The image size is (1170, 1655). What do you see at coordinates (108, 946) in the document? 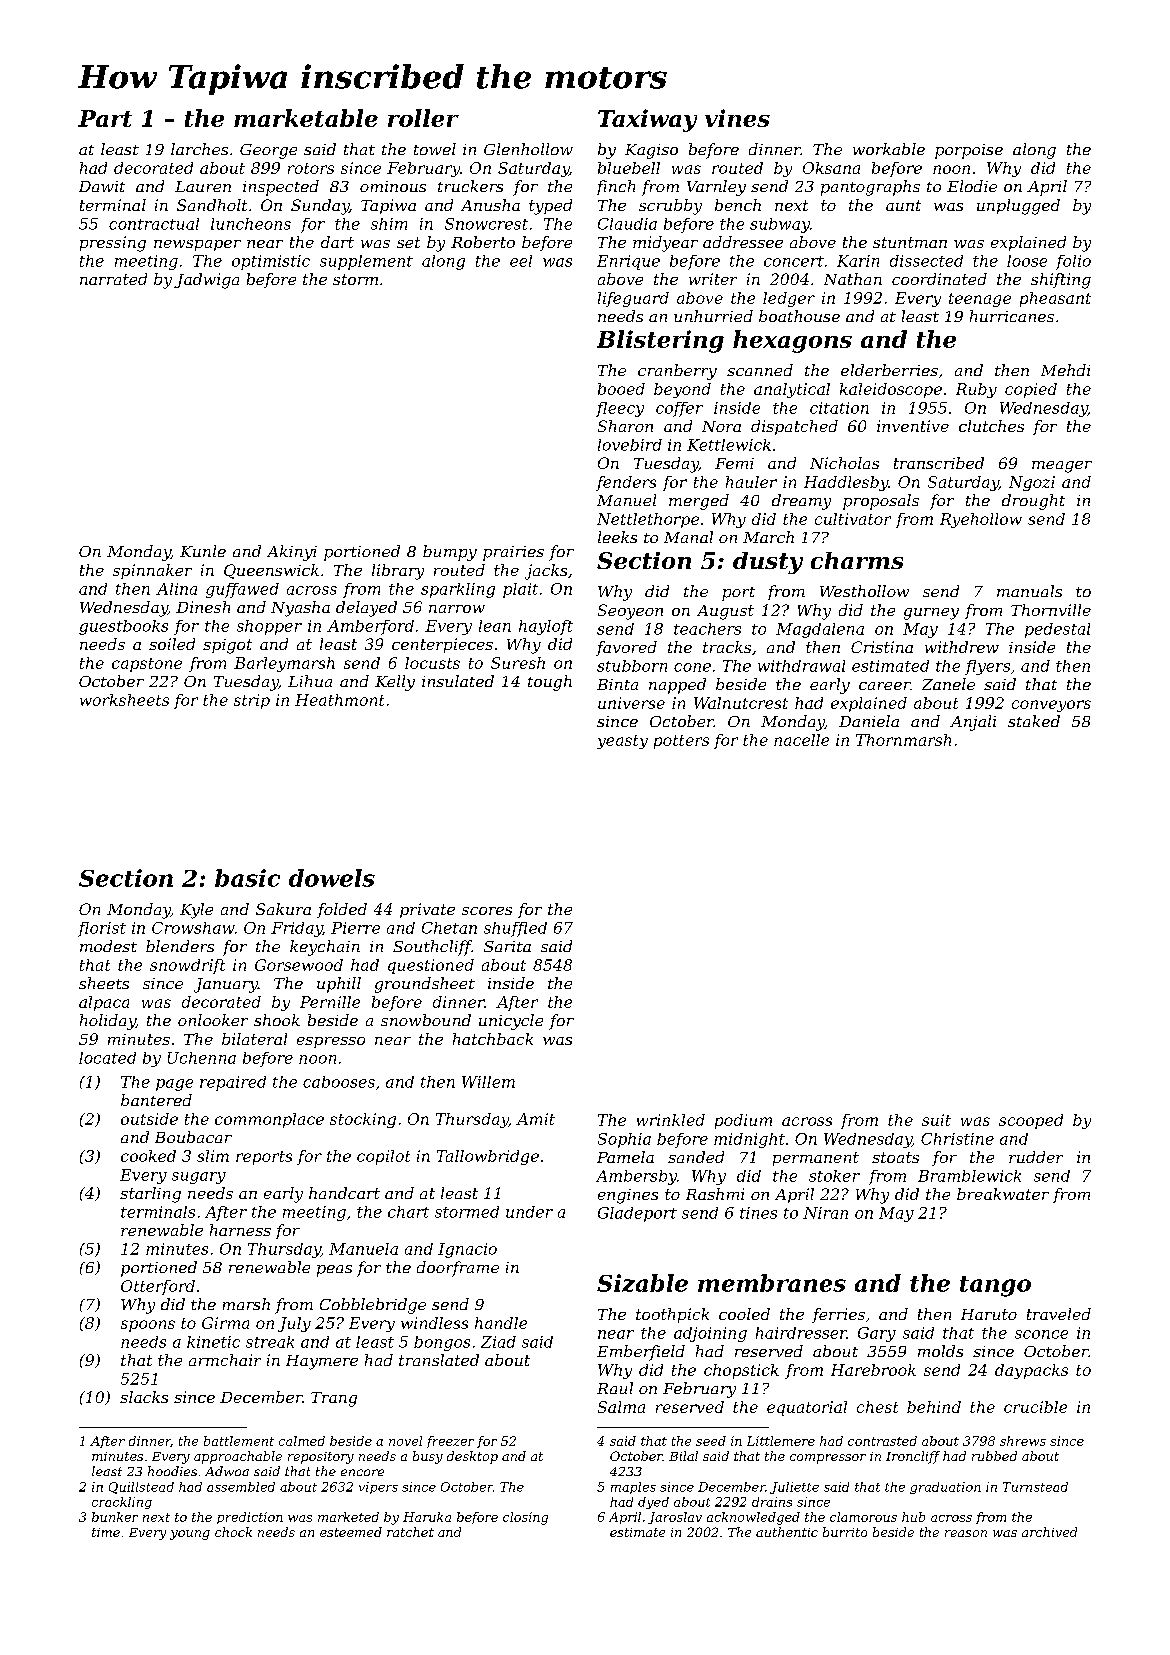
I see `modest` at bounding box center [108, 946].
